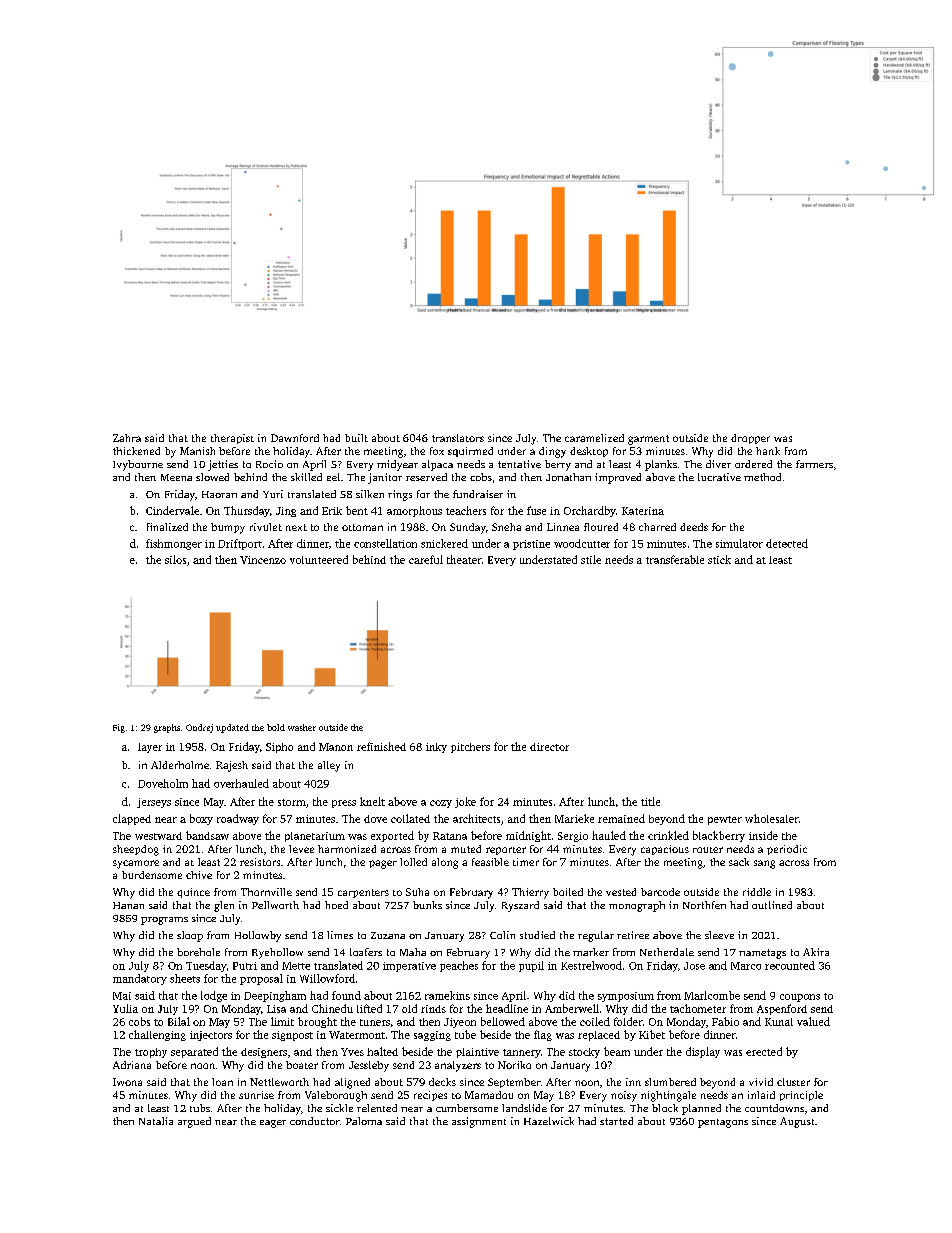  What do you see at coordinates (814, 464) in the screenshot?
I see `farmers` at bounding box center [814, 464].
